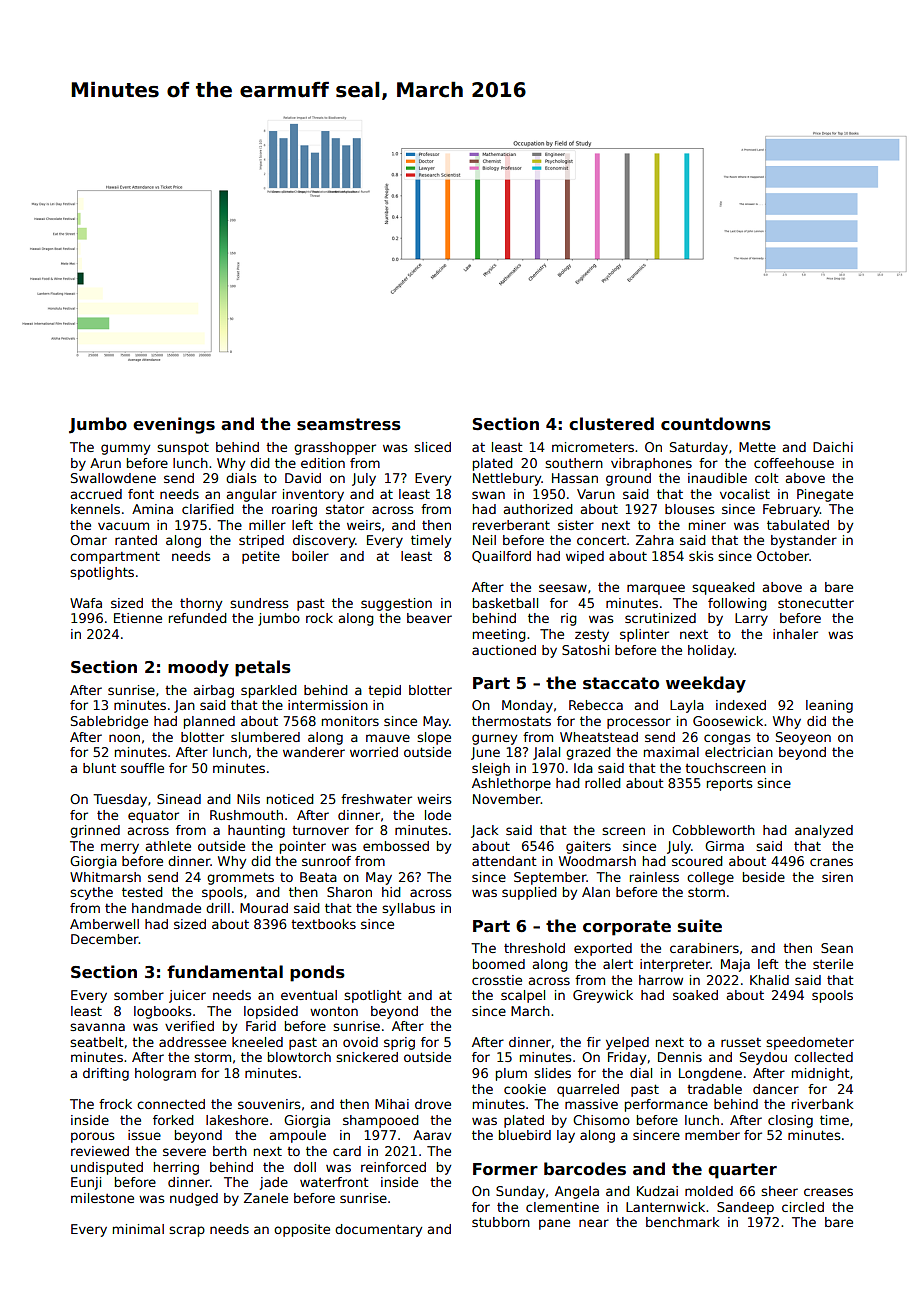  What do you see at coordinates (575, 478) in the screenshot?
I see `Hassan` at bounding box center [575, 478].
